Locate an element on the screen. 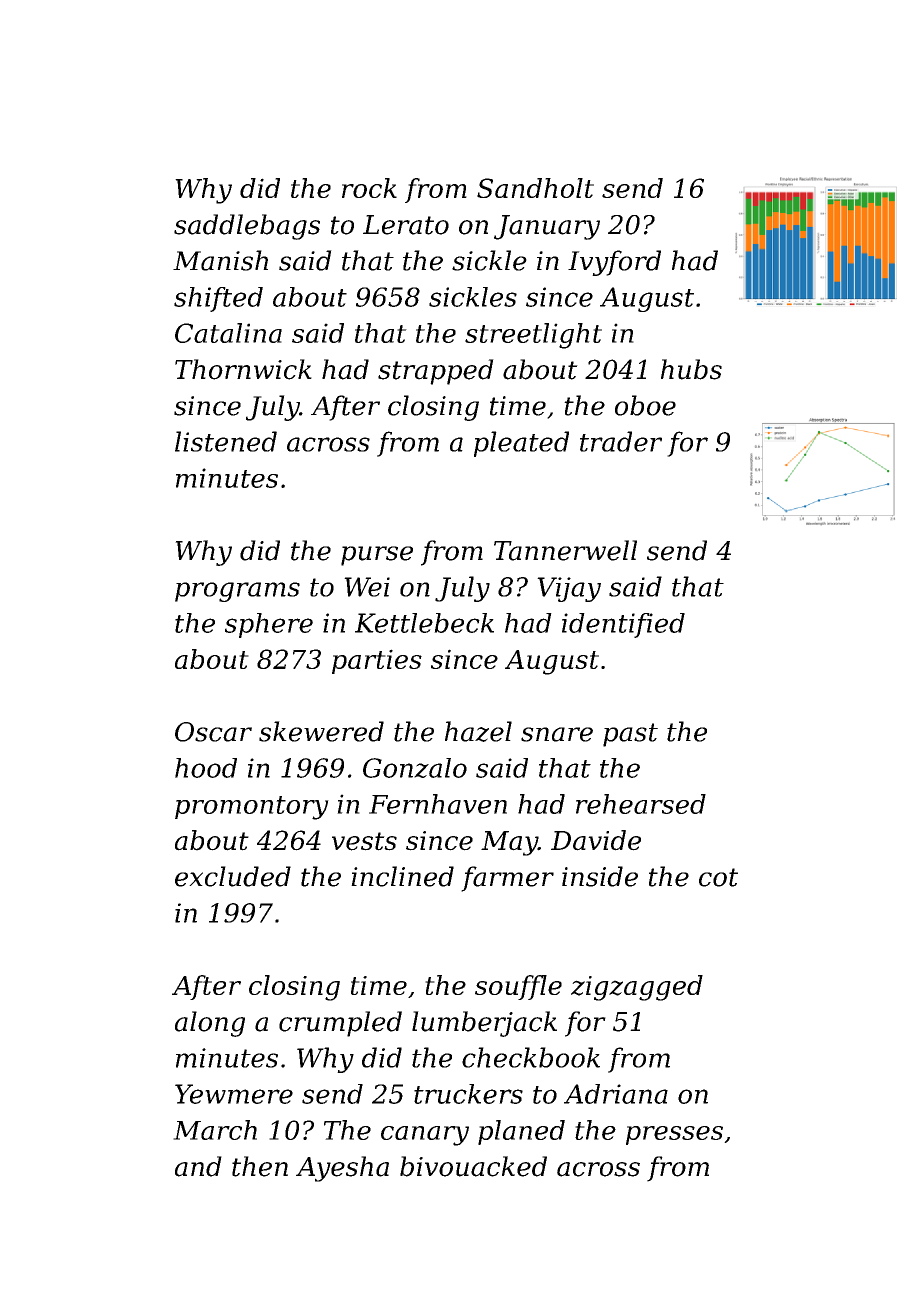  Oscar is located at coordinates (213, 732).
